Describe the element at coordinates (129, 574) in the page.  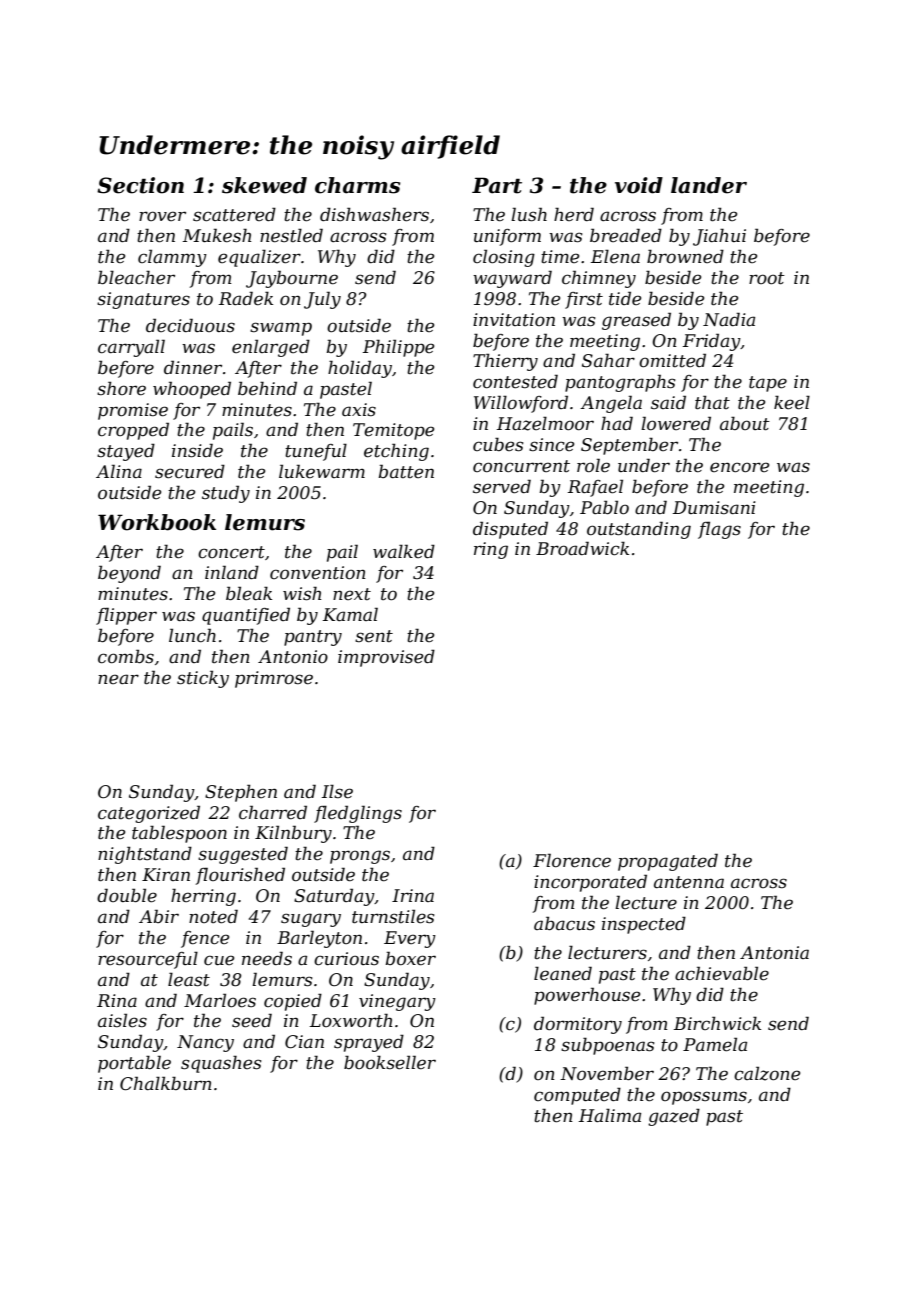
I see `beyond` at that location.
